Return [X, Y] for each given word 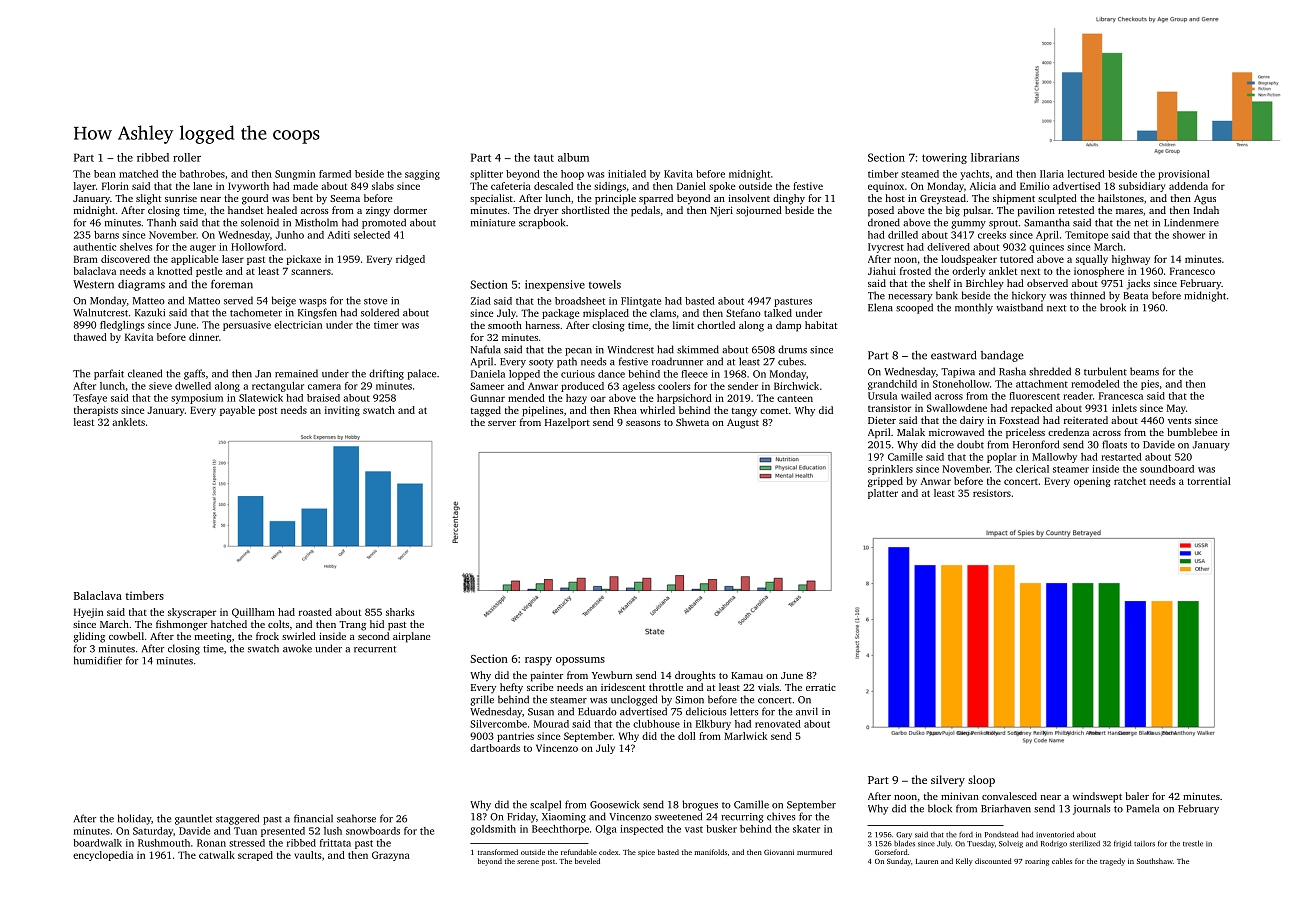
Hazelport [567, 423]
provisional [1183, 175]
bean [105, 174]
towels [605, 284]
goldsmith [493, 830]
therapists [96, 411]
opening [1092, 482]
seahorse [356, 818]
